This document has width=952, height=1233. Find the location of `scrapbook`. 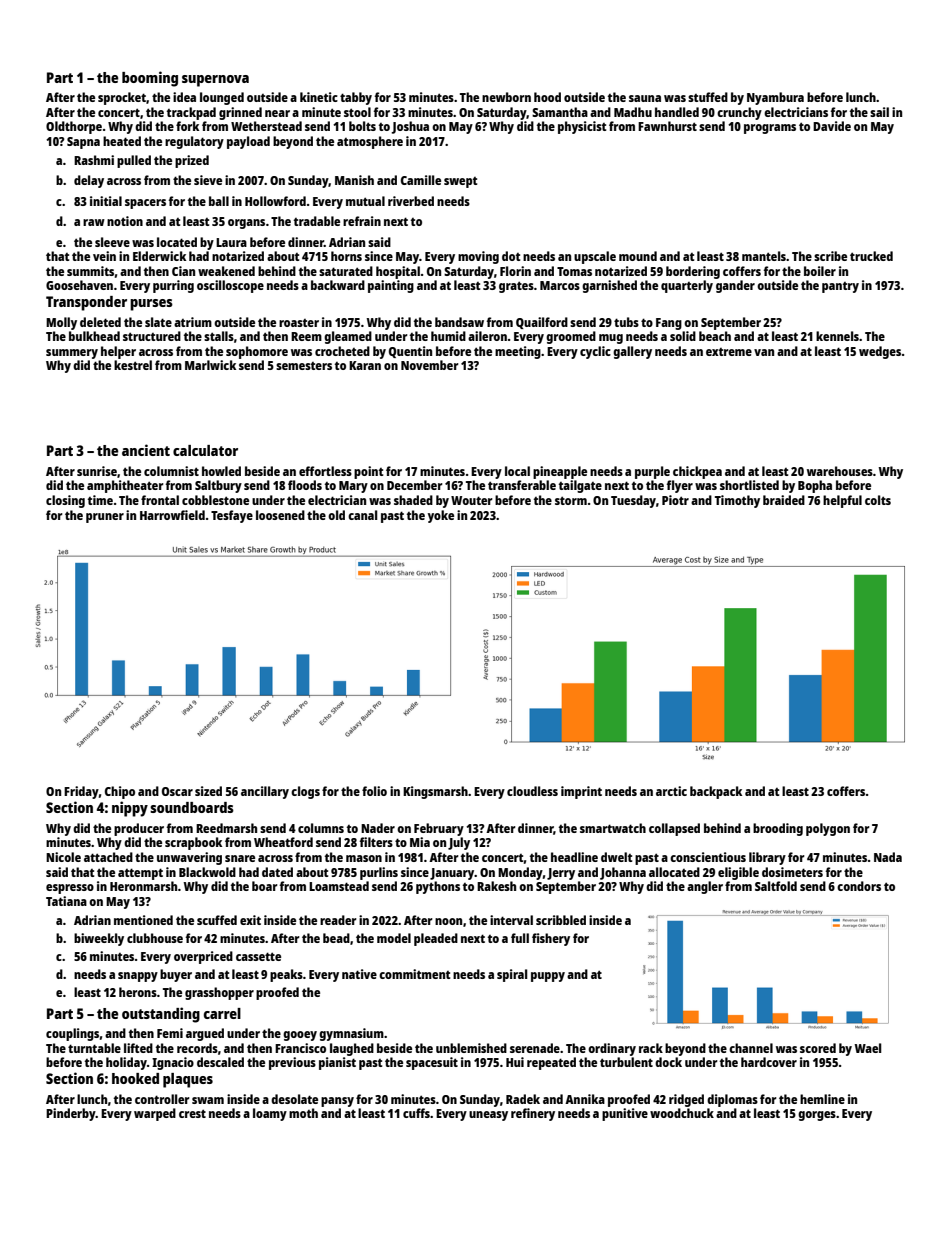

scrapbook is located at coordinates (193, 843).
